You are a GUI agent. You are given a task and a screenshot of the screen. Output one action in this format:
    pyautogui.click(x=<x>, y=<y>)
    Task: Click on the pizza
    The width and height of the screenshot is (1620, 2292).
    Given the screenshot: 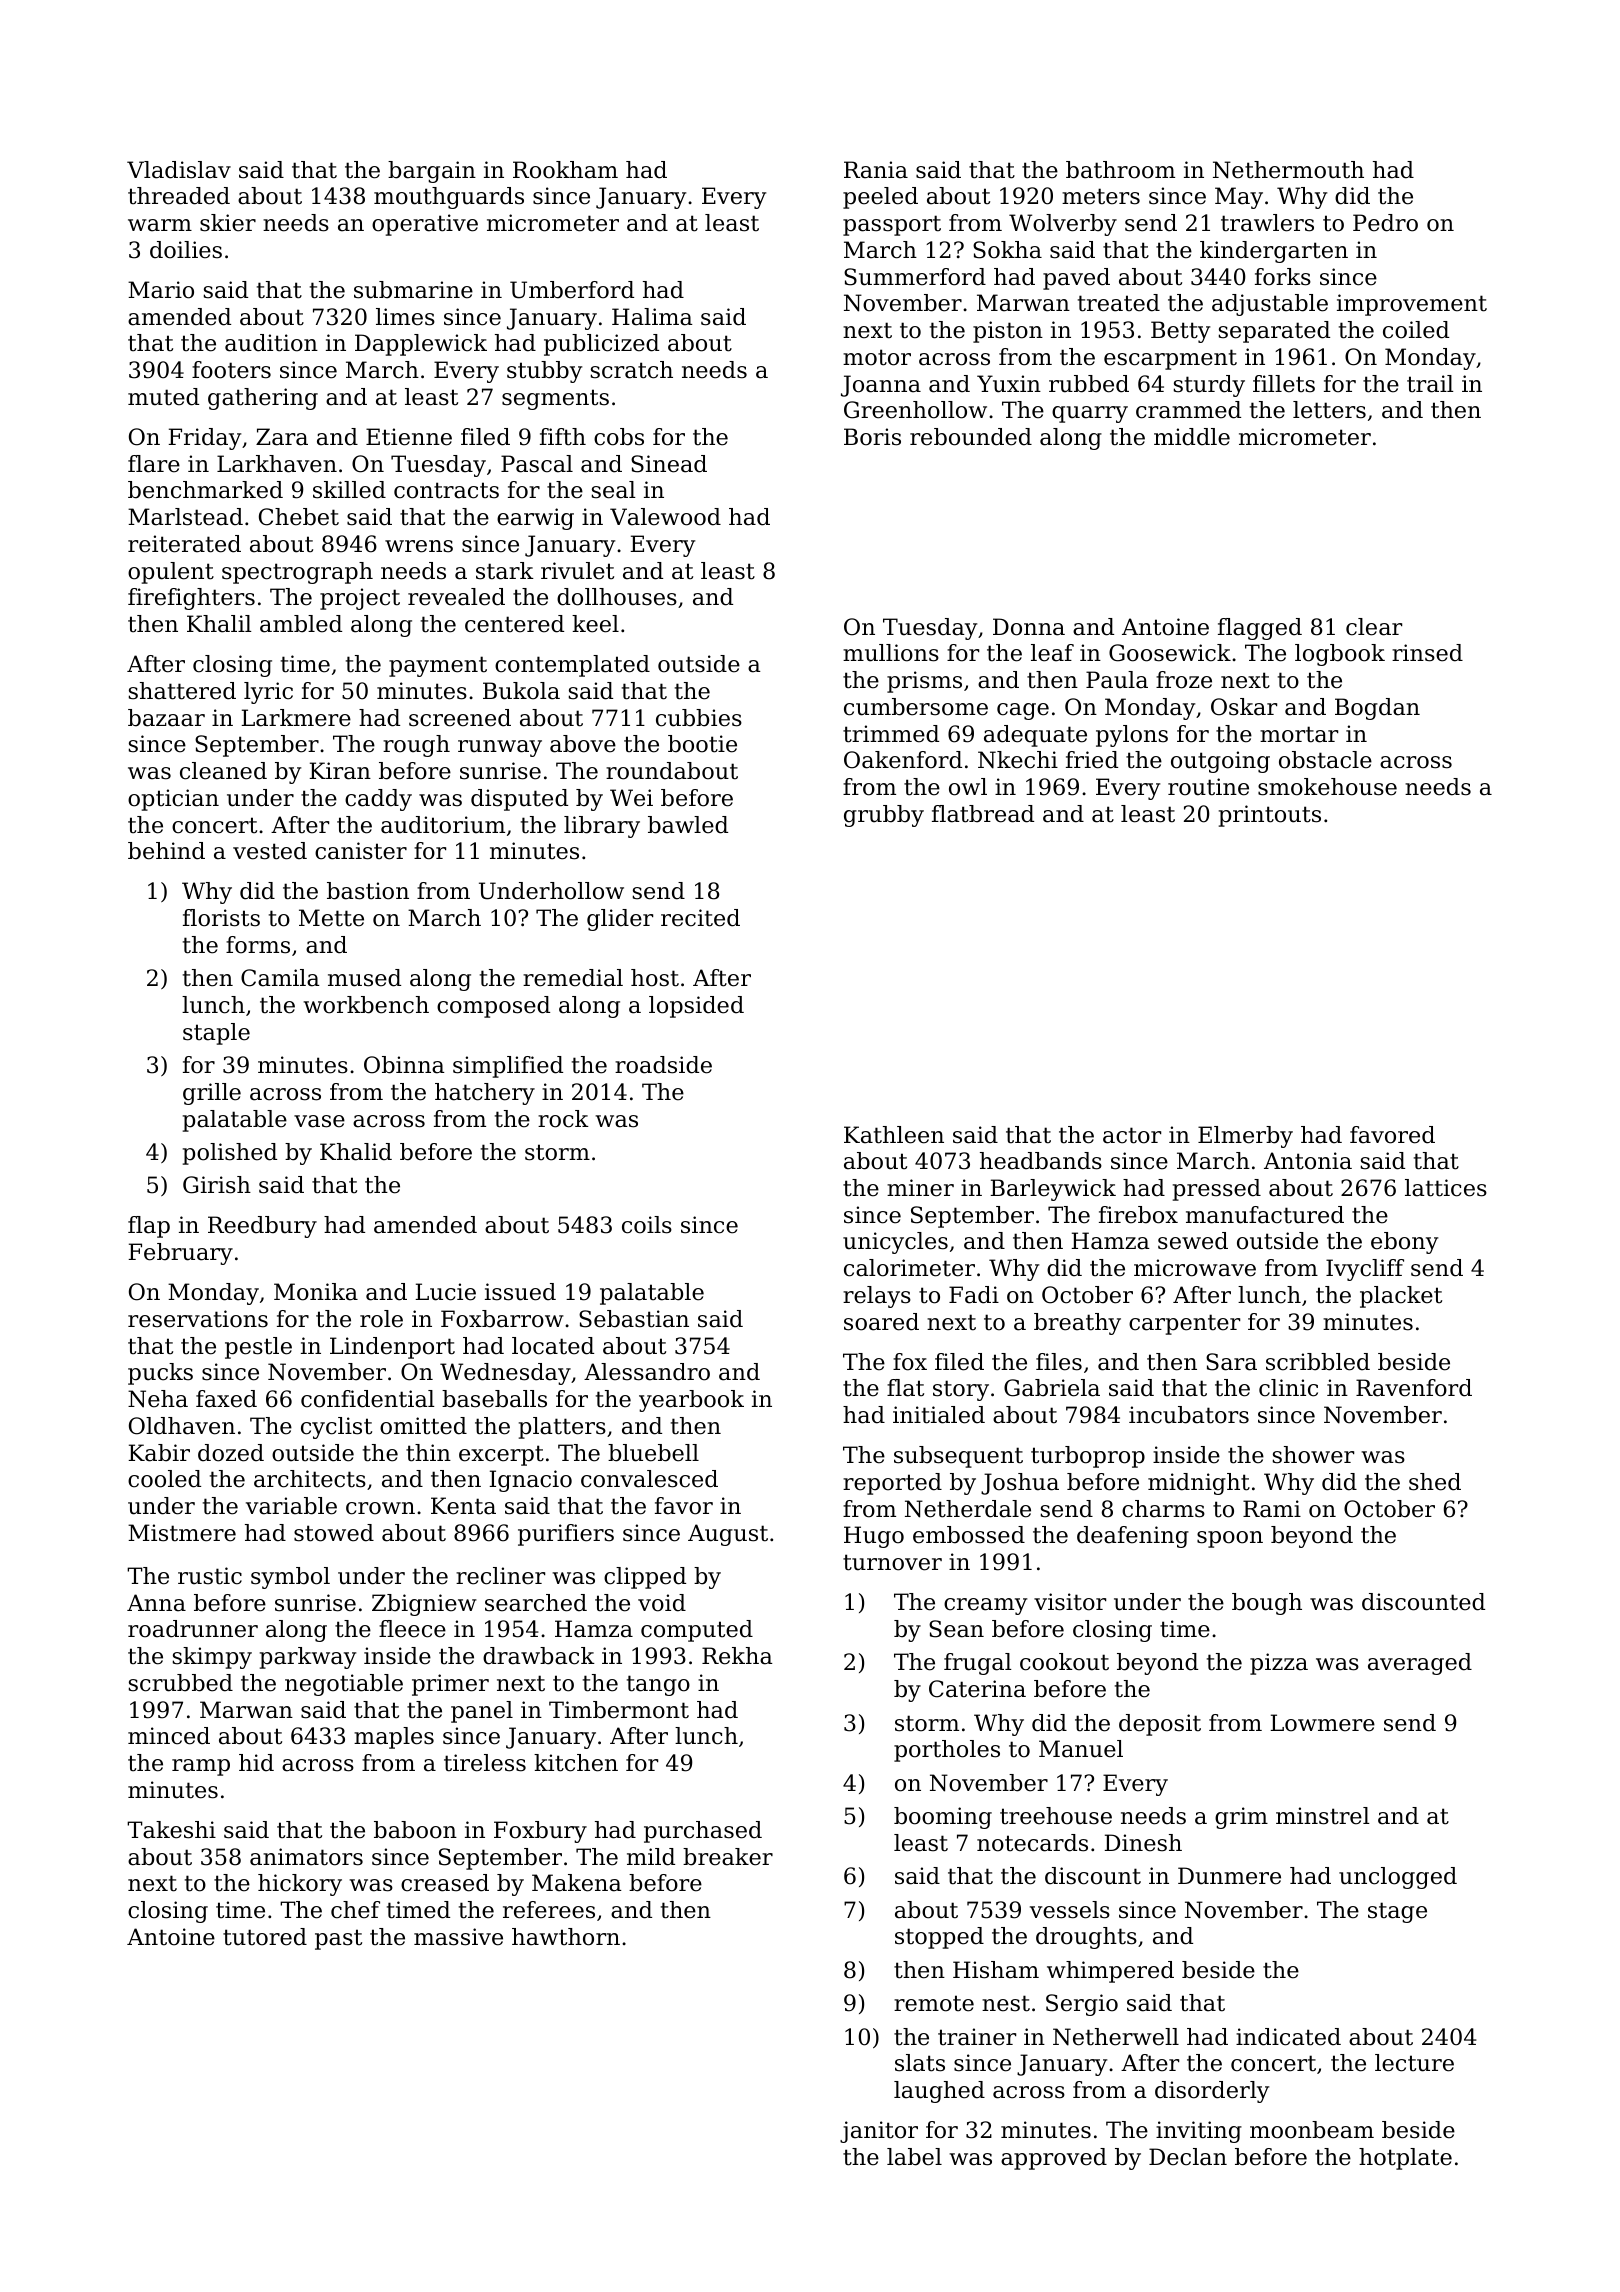 What is the action you would take?
    pyautogui.click(x=1279, y=1664)
